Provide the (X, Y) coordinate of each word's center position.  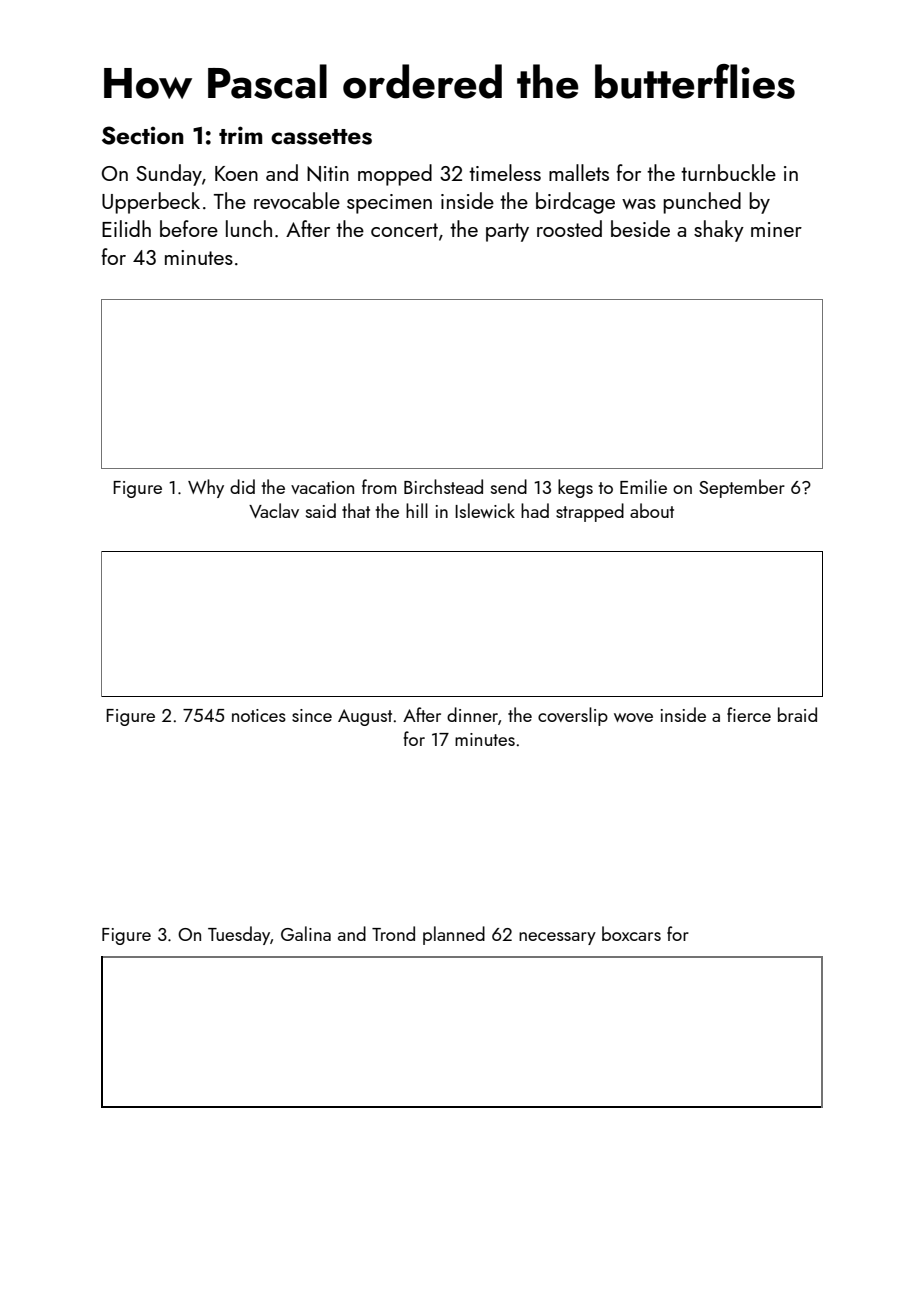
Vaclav (274, 510)
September (742, 488)
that (356, 510)
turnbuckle (728, 172)
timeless (505, 172)
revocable (297, 200)
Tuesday (239, 935)
